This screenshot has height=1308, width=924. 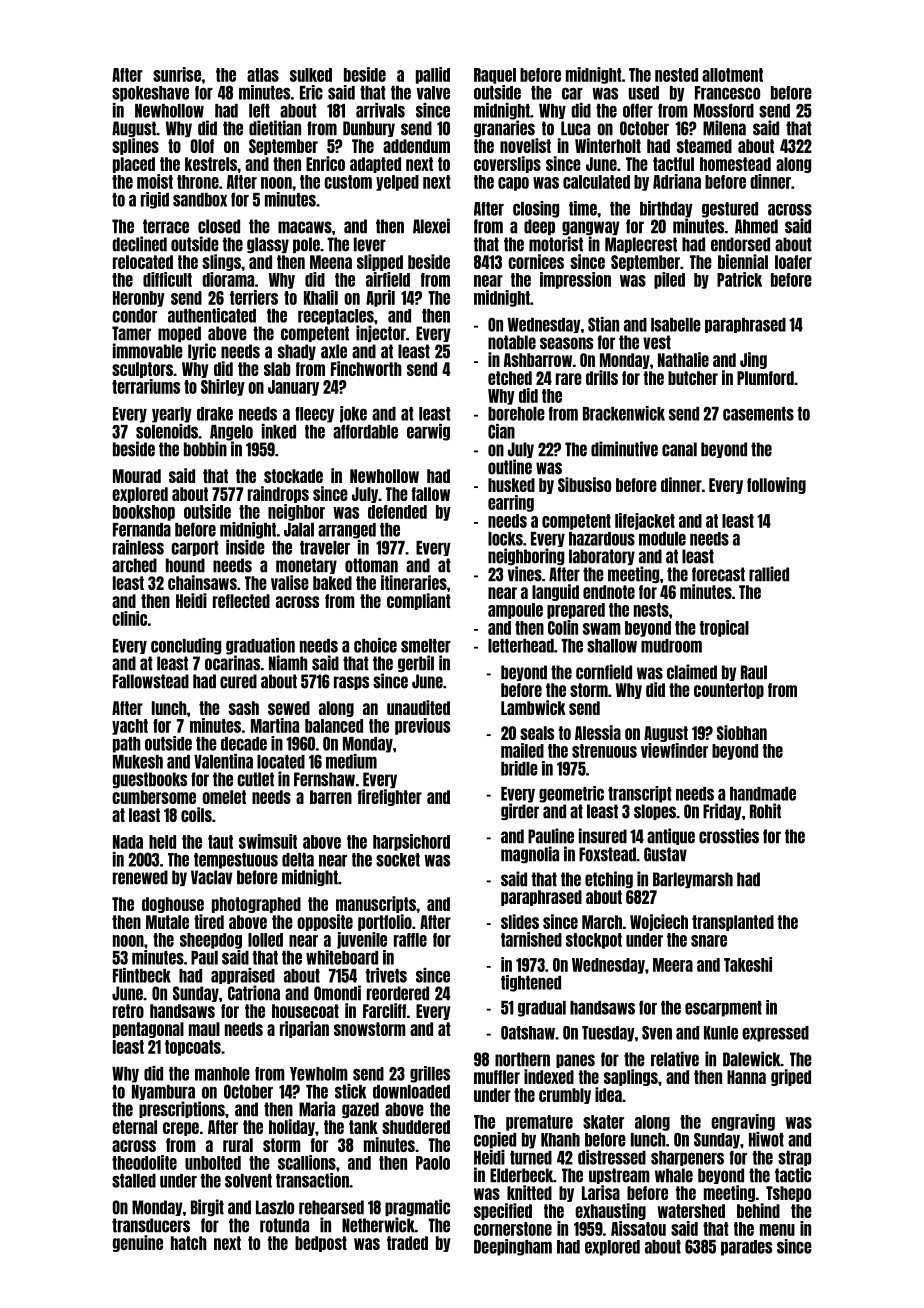 I want to click on path, so click(x=127, y=745).
